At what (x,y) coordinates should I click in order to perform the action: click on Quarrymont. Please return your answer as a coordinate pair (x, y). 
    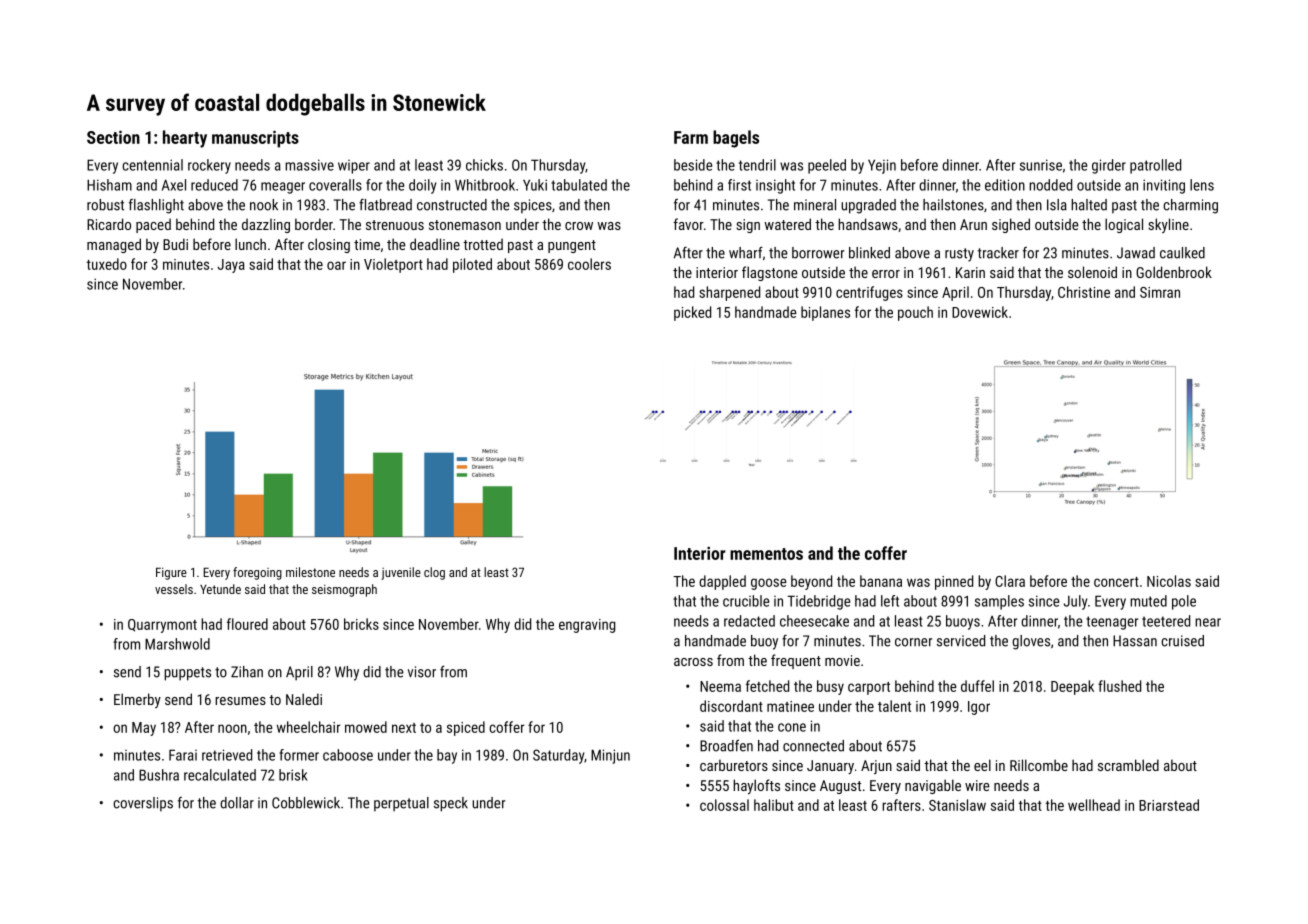
    Looking at the image, I should click on (162, 626).
